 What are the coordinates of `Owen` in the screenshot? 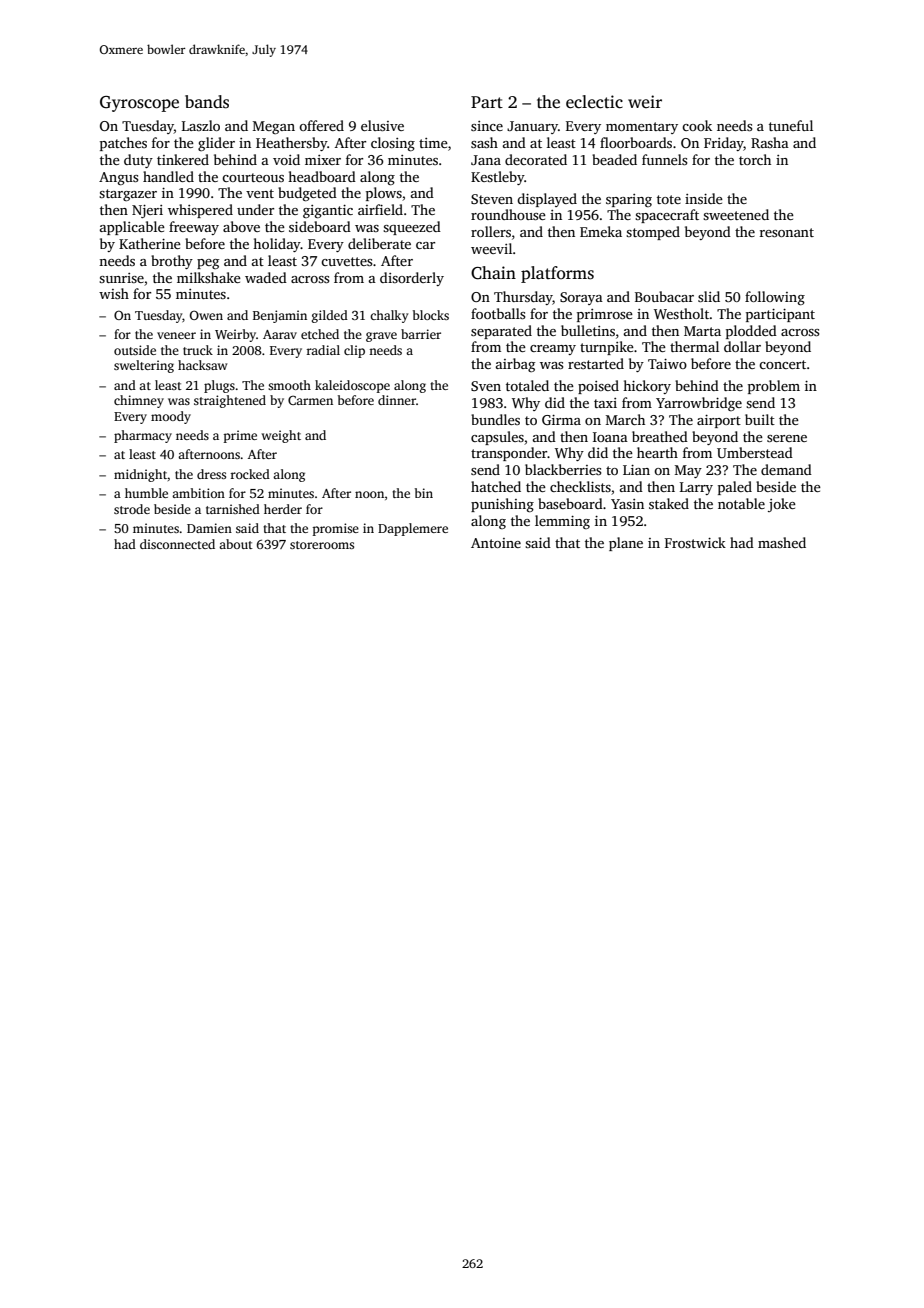 It's located at (206, 315).
